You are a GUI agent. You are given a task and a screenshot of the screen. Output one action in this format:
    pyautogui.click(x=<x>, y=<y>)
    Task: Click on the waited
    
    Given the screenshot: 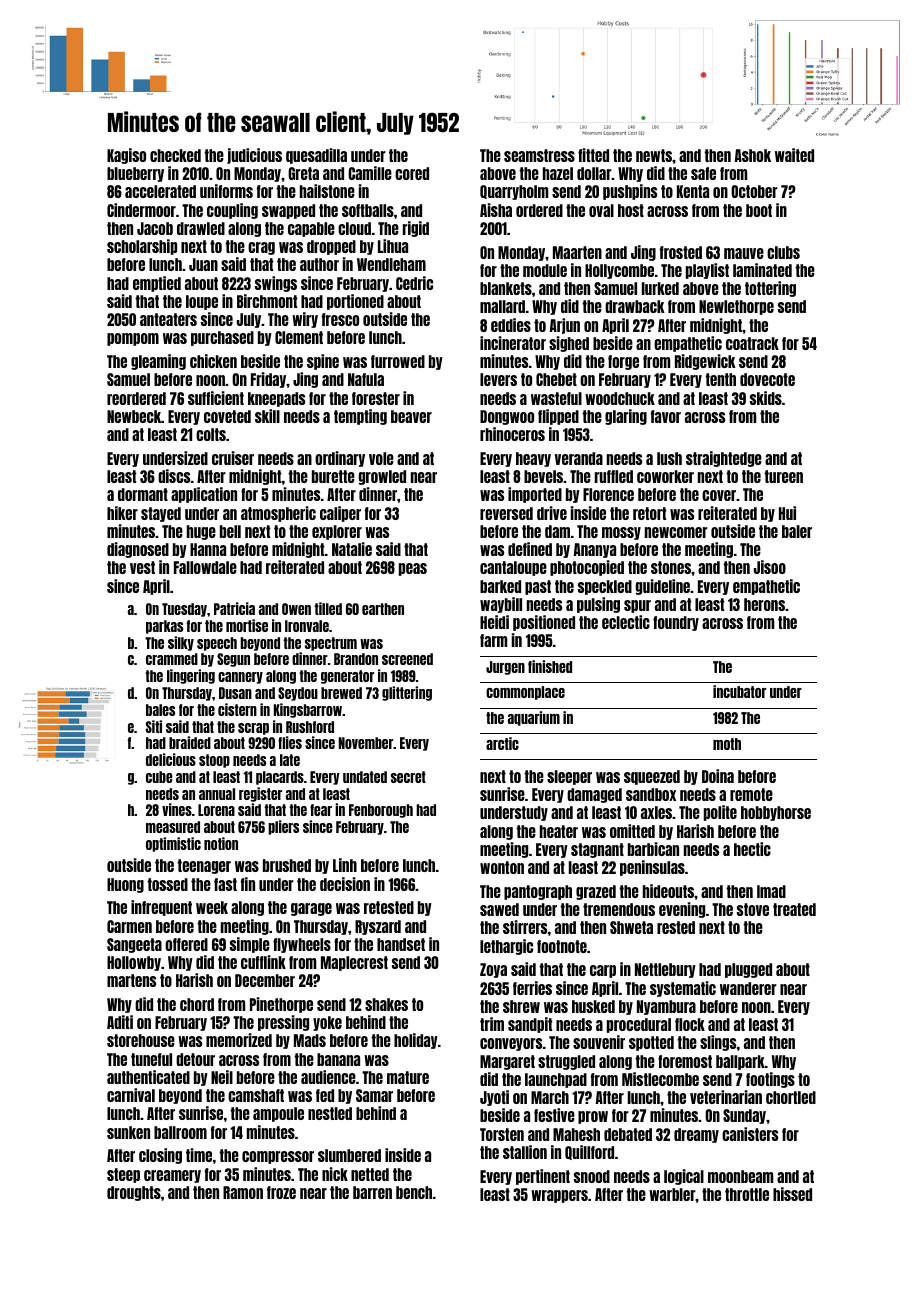 What is the action you would take?
    pyautogui.click(x=794, y=155)
